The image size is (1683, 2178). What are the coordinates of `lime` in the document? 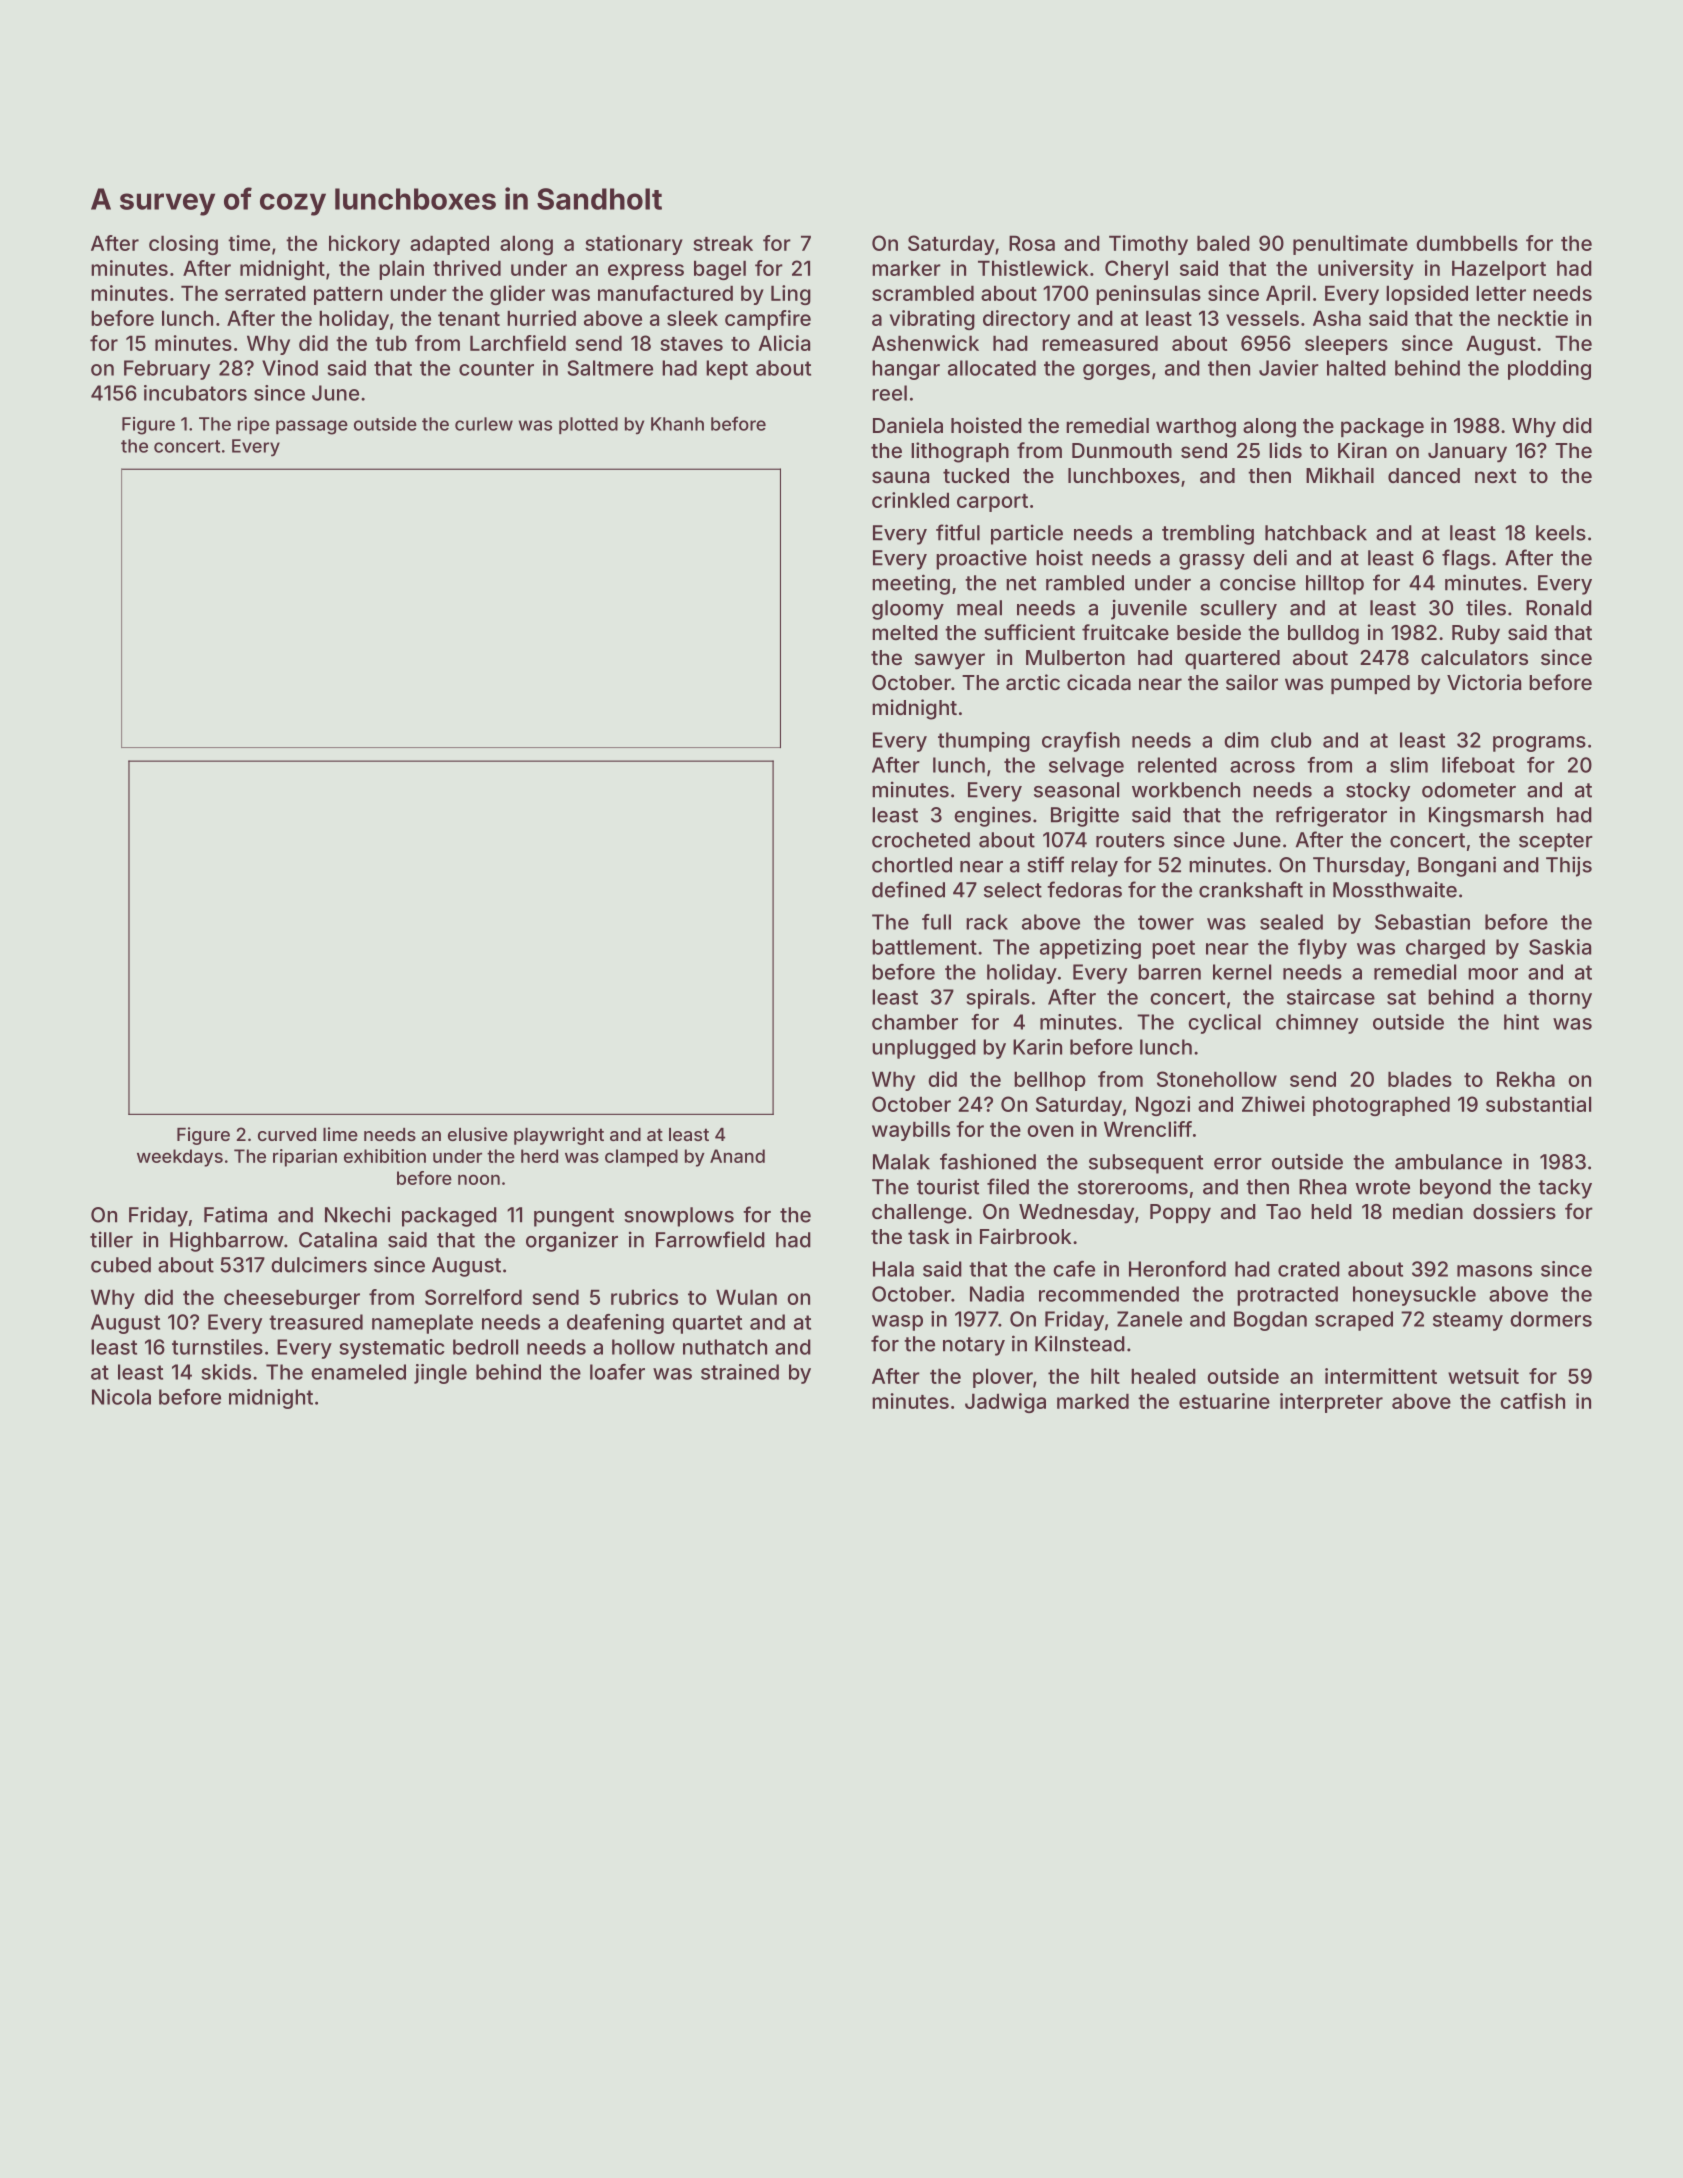 It's located at (340, 1134).
